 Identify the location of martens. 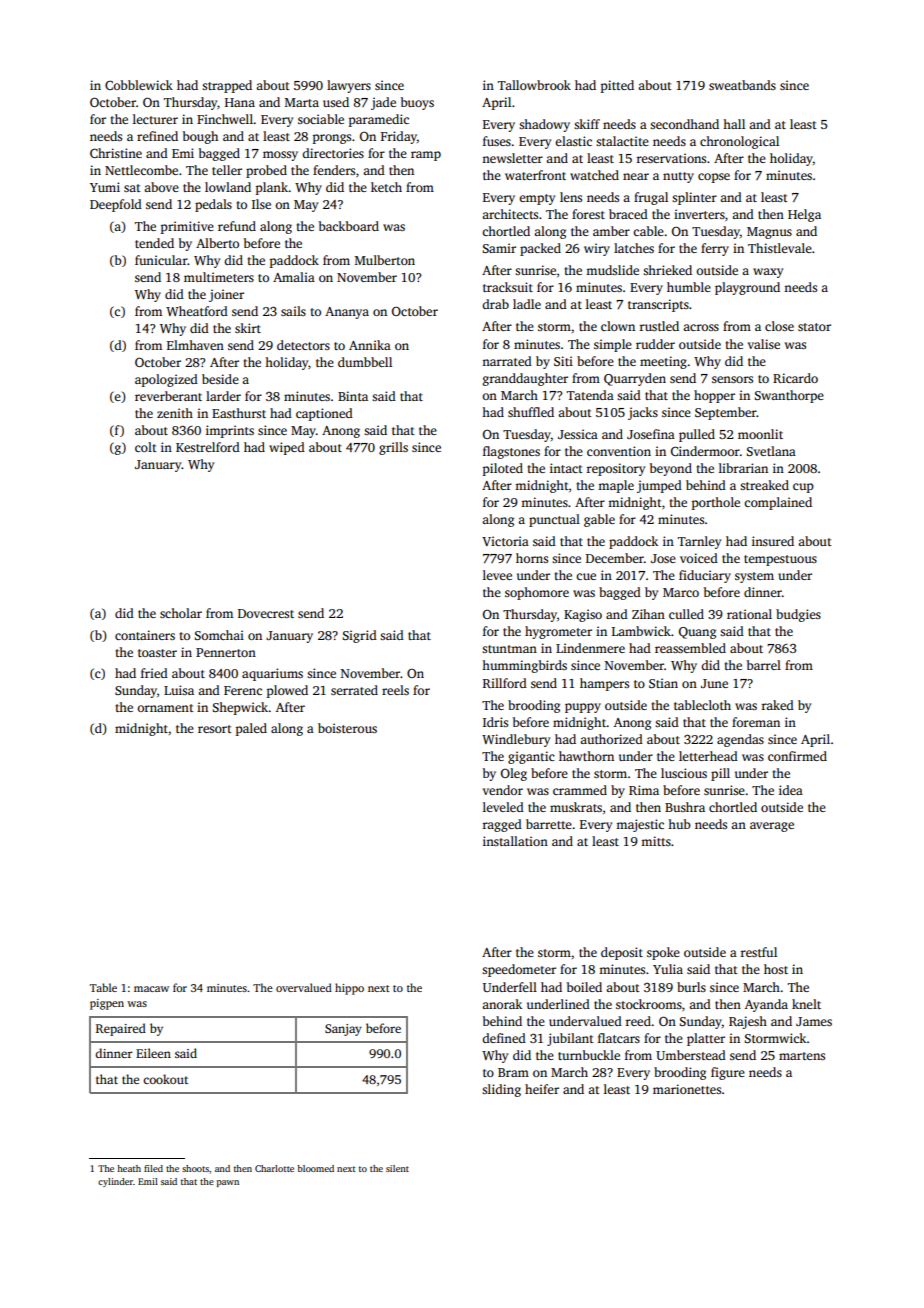
(802, 1056).
